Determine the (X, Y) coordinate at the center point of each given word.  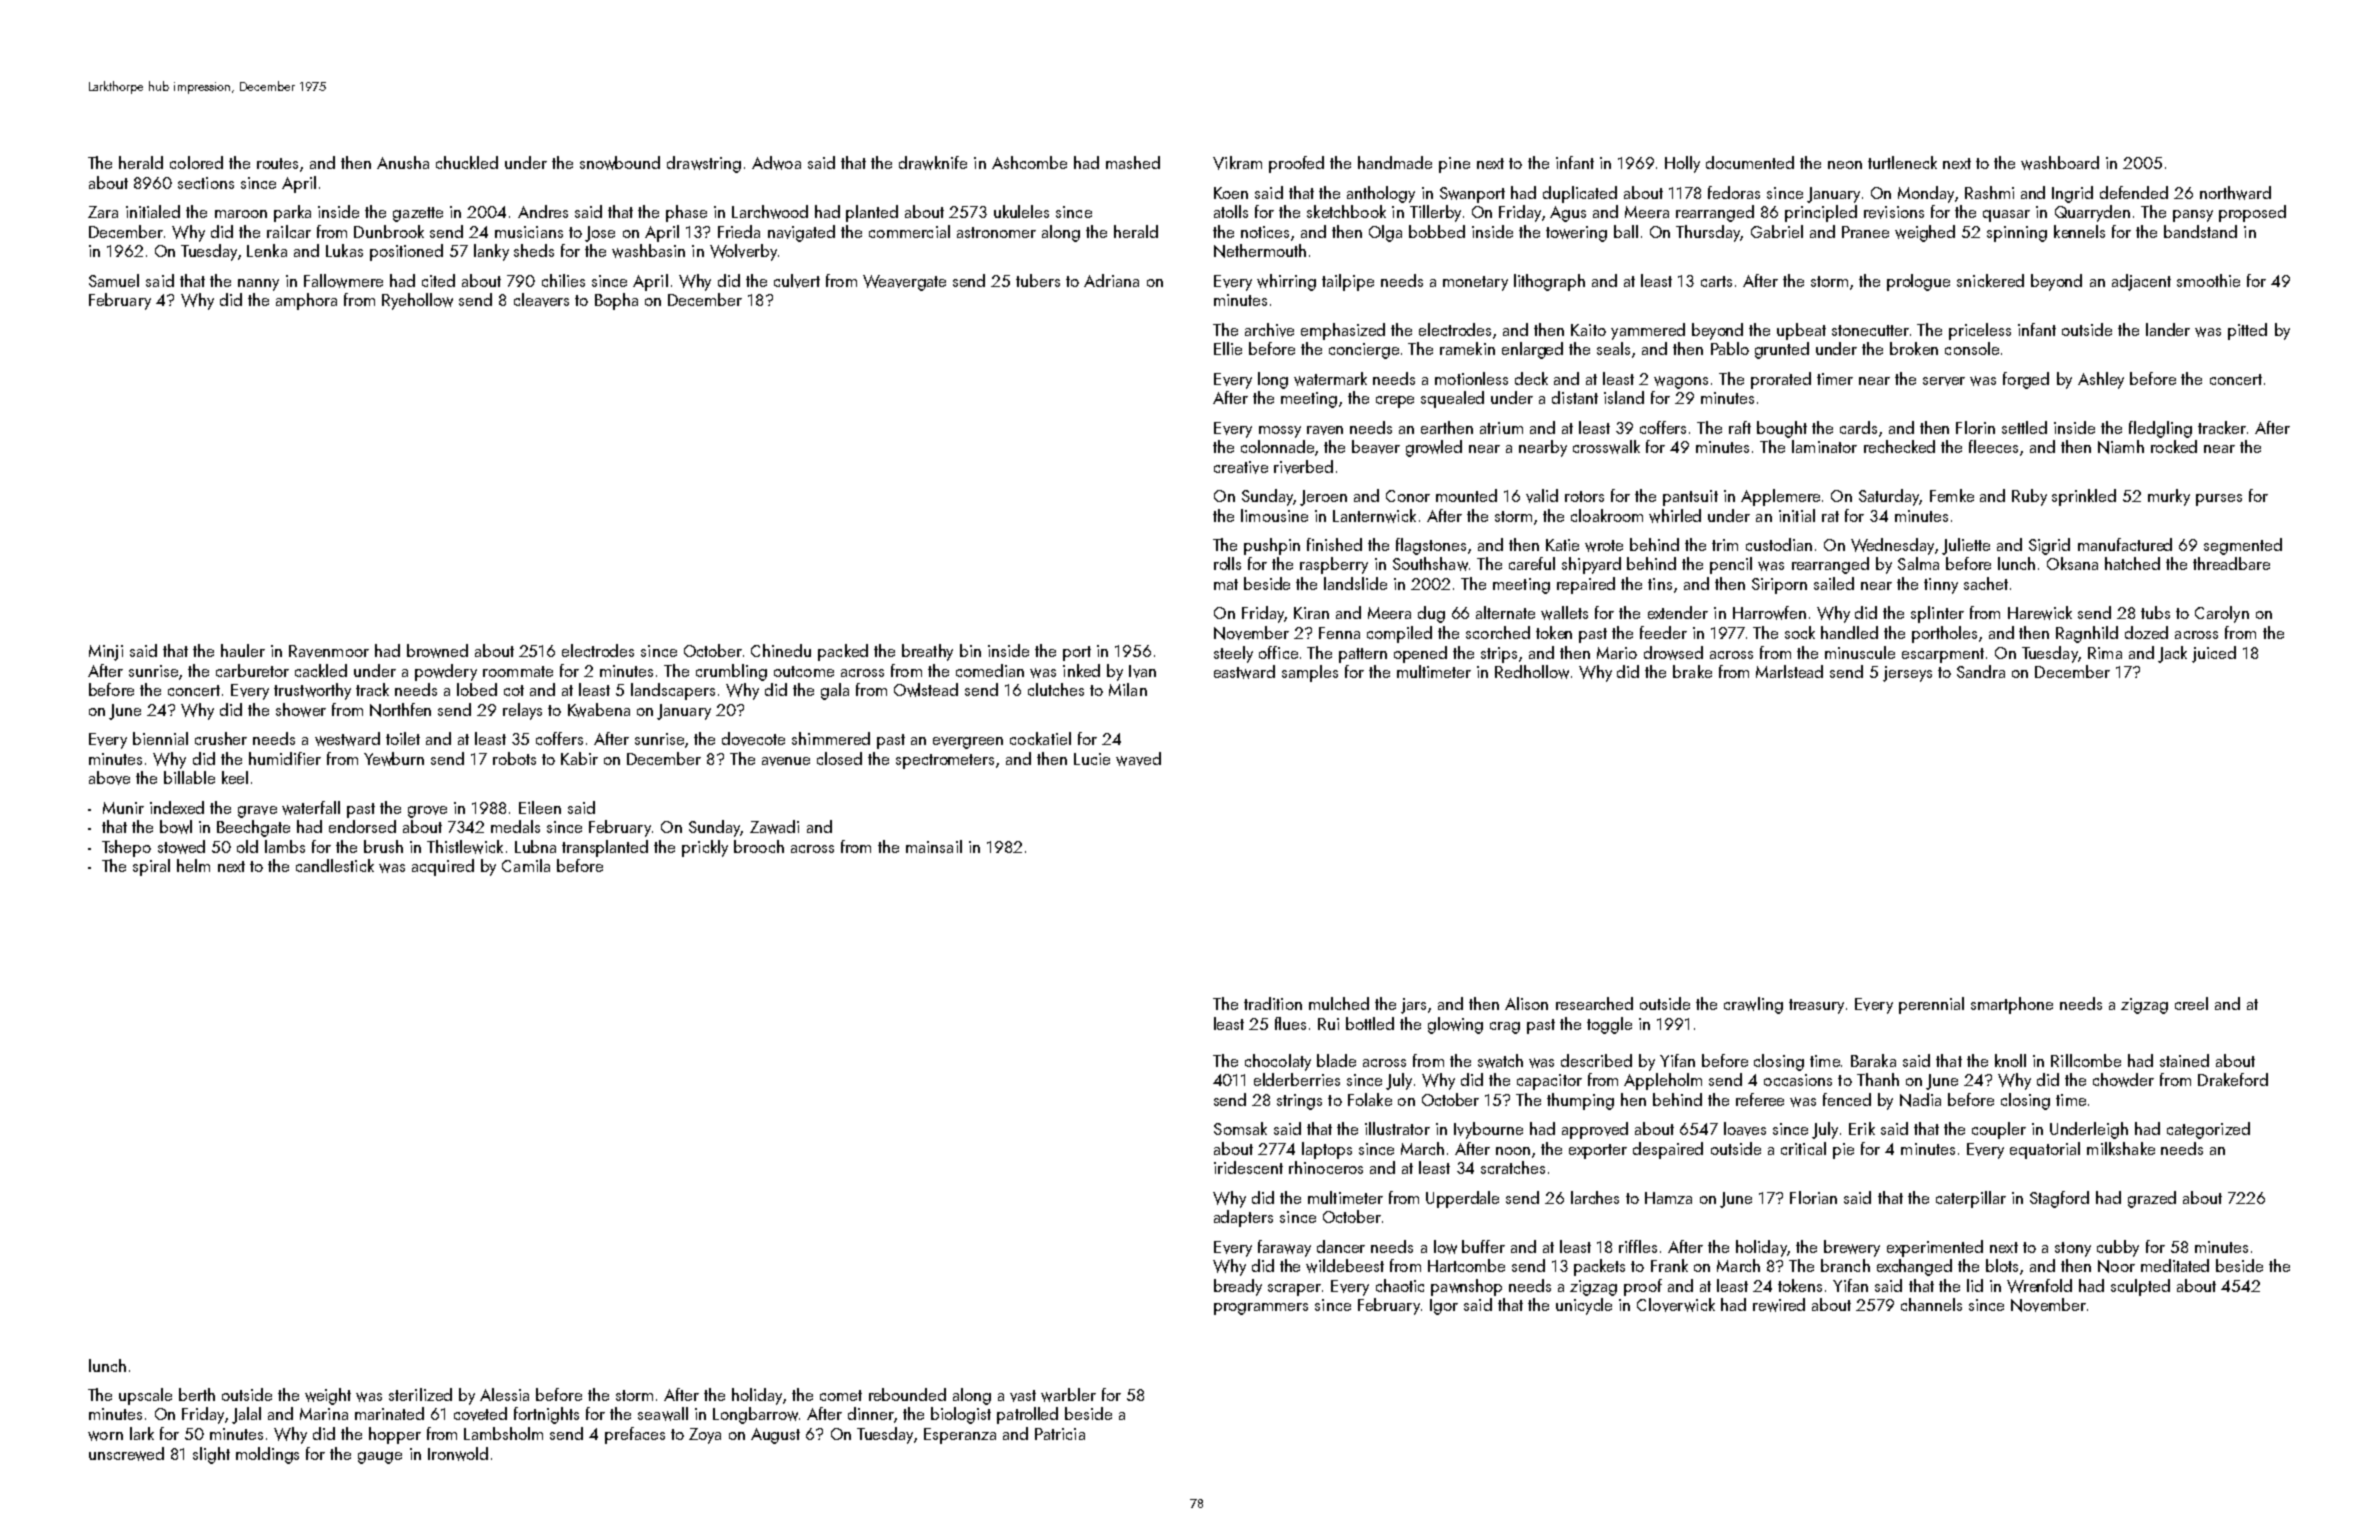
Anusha (403, 162)
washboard (2060, 163)
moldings (267, 1455)
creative (1241, 467)
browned (437, 651)
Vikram (1237, 163)
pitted (2247, 331)
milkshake (2121, 1148)
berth (197, 1394)
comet (841, 1395)
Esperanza (960, 1436)
